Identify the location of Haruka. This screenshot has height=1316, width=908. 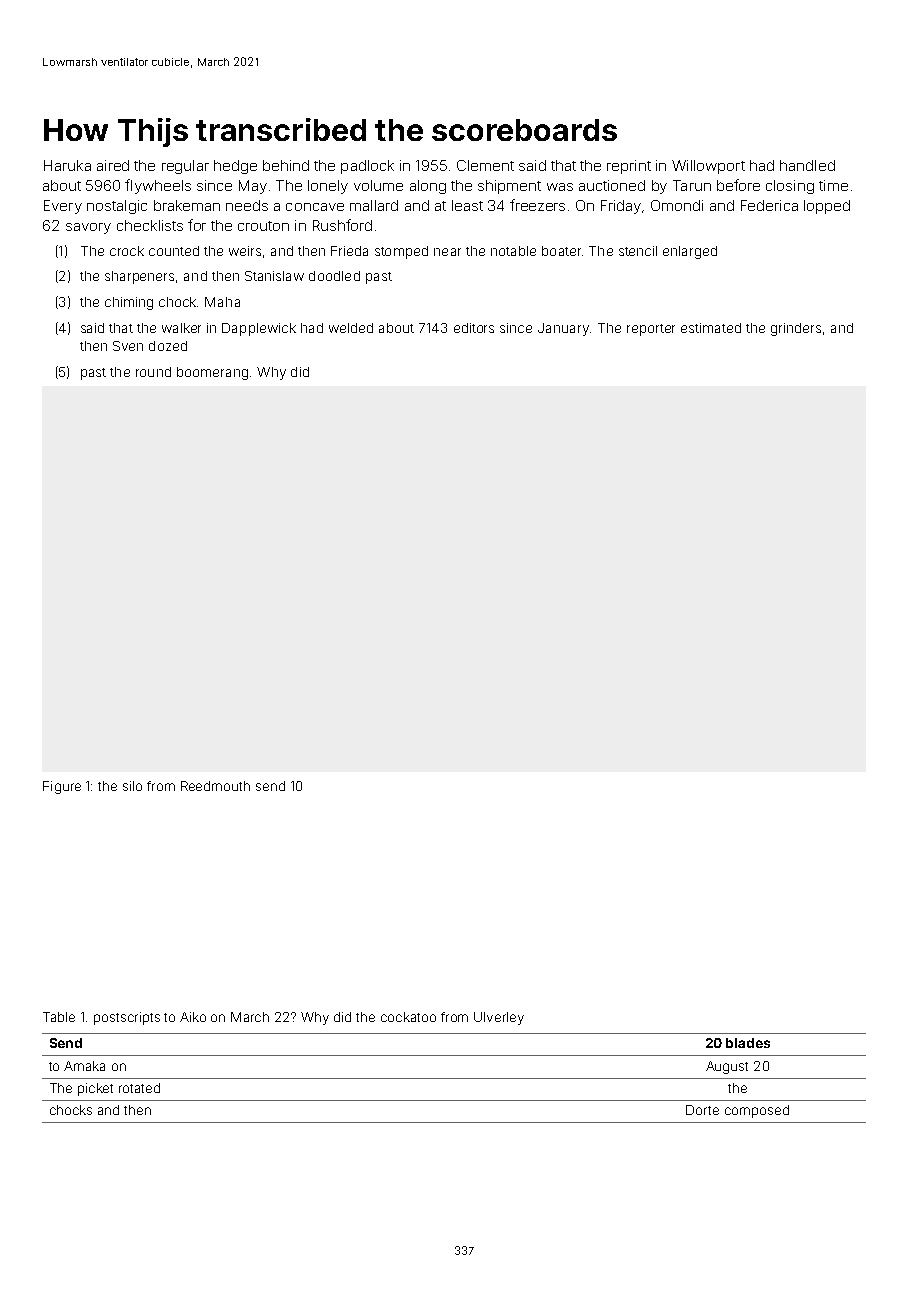
(67, 165).
